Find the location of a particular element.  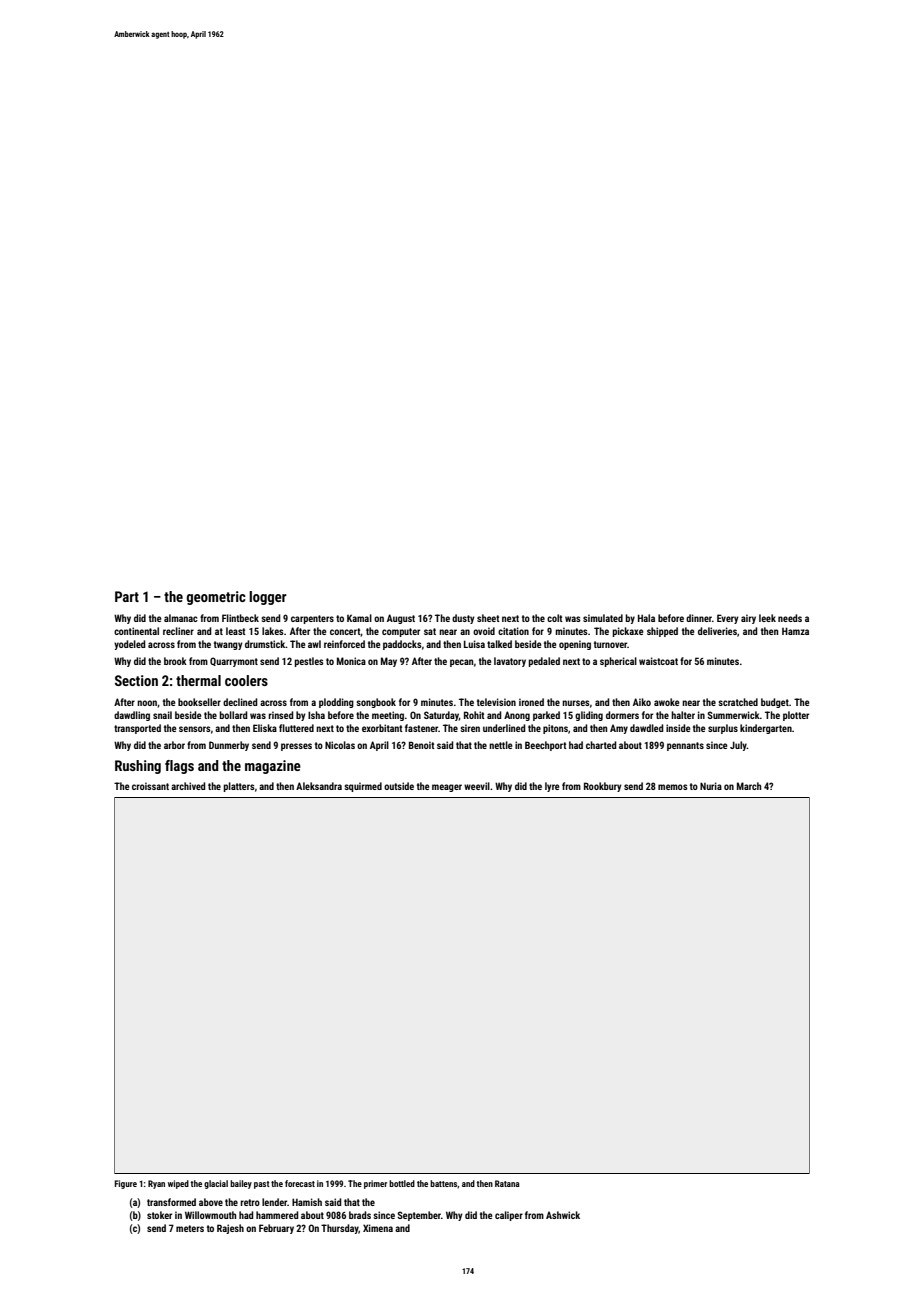

Ratana is located at coordinates (507, 1183).
